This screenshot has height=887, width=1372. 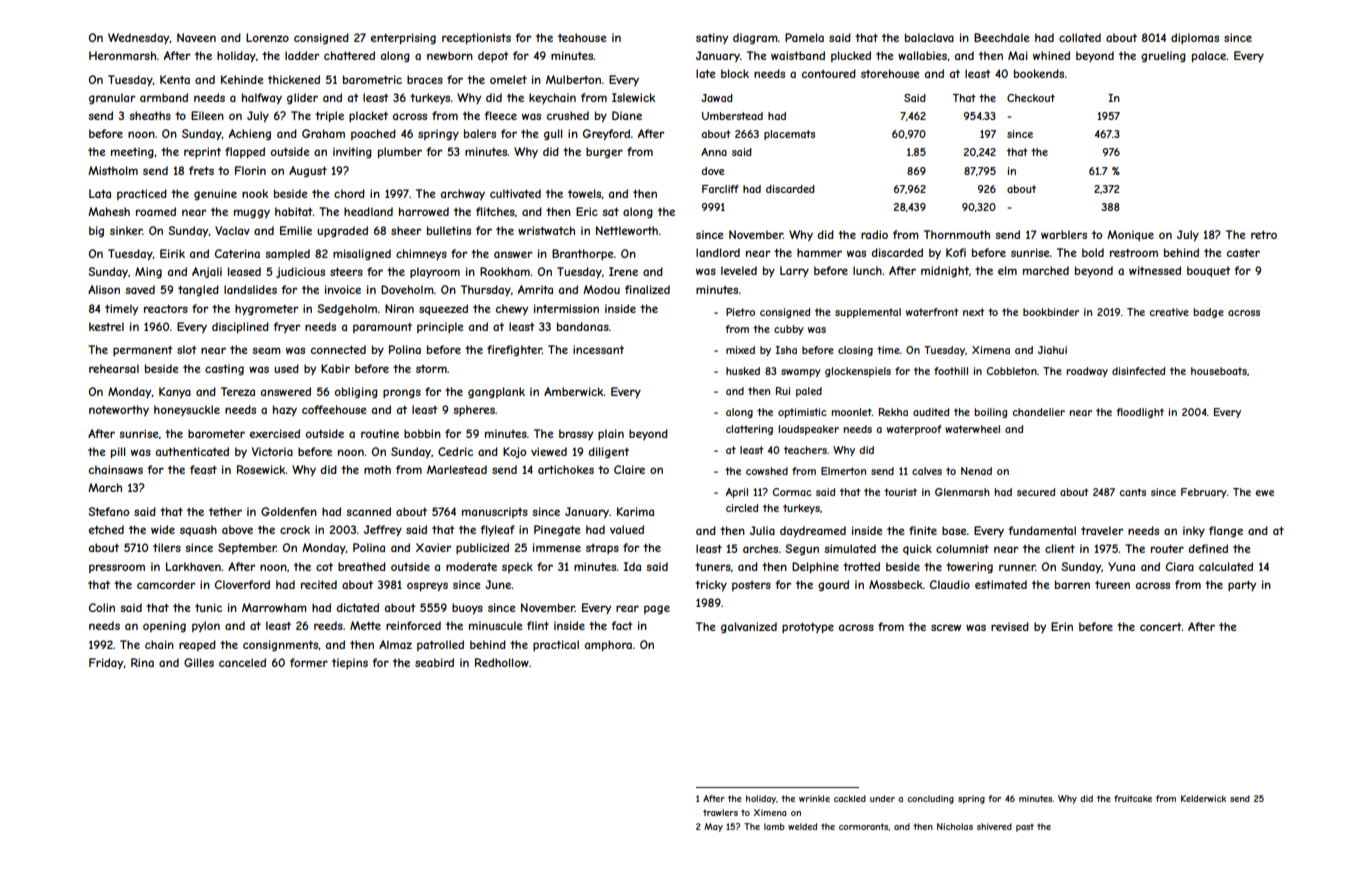 What do you see at coordinates (951, 371) in the screenshot?
I see `foothill` at bounding box center [951, 371].
